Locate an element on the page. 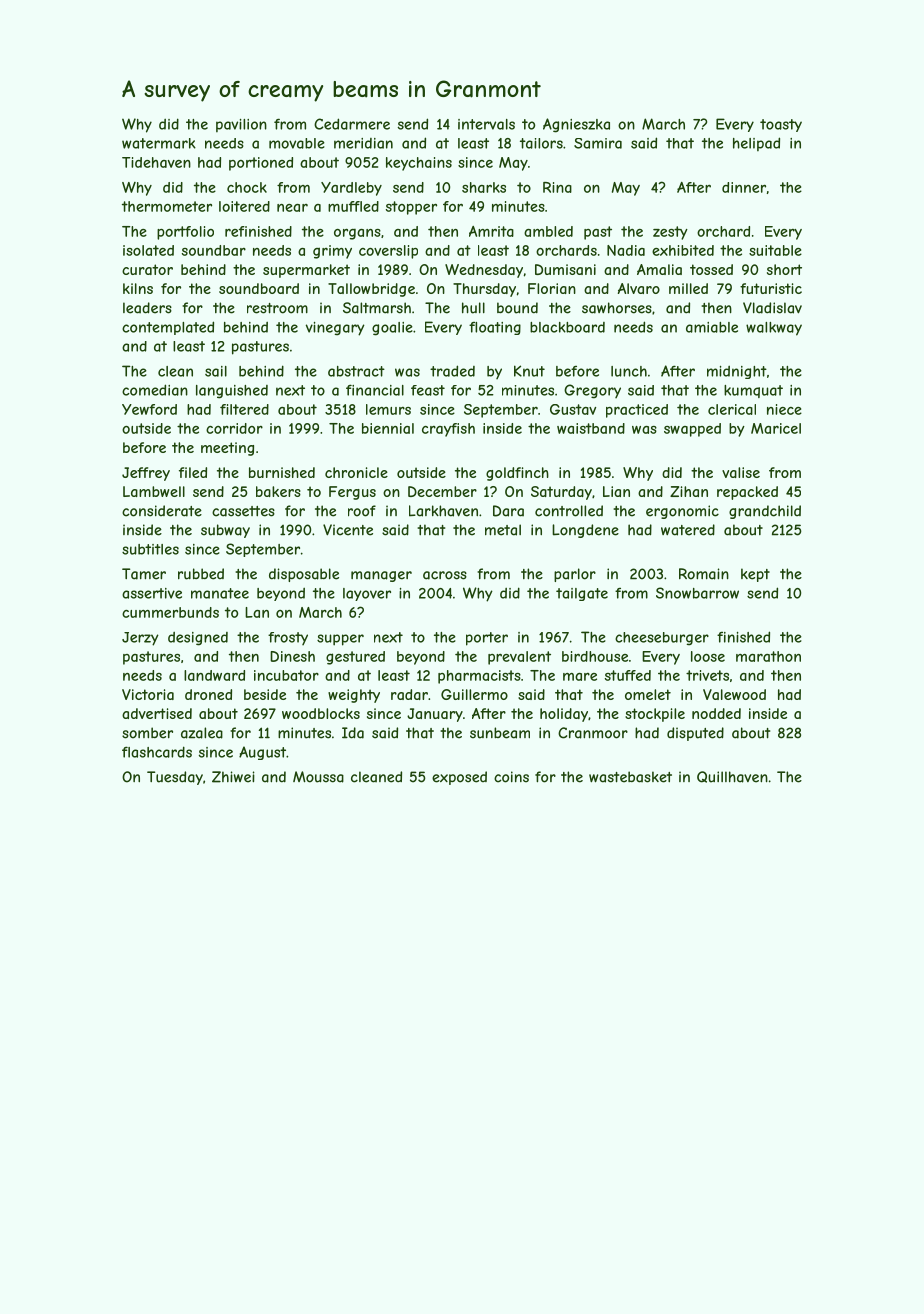  languished is located at coordinates (232, 392).
